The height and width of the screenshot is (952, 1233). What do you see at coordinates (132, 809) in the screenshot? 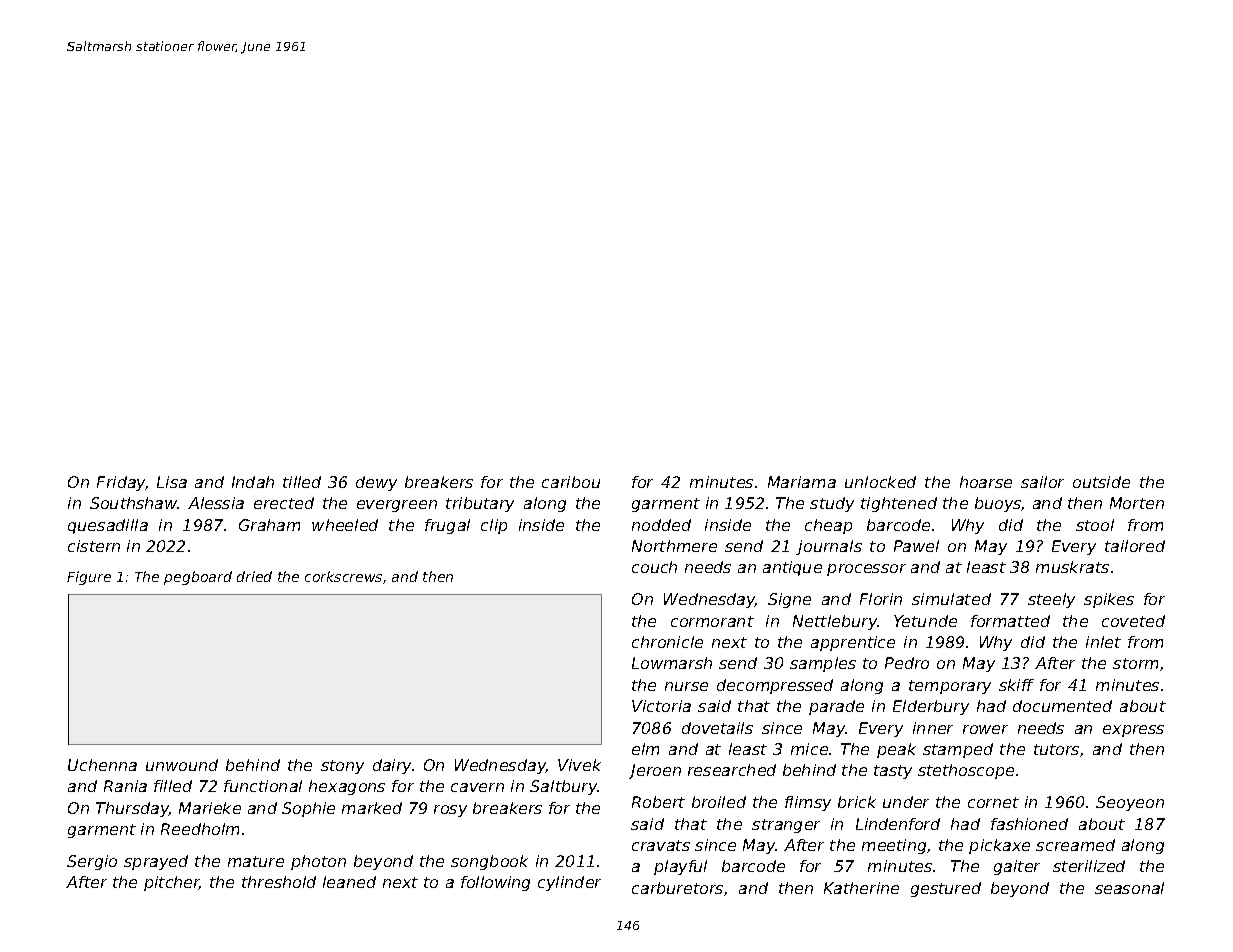
I see `Thursday` at bounding box center [132, 809].
